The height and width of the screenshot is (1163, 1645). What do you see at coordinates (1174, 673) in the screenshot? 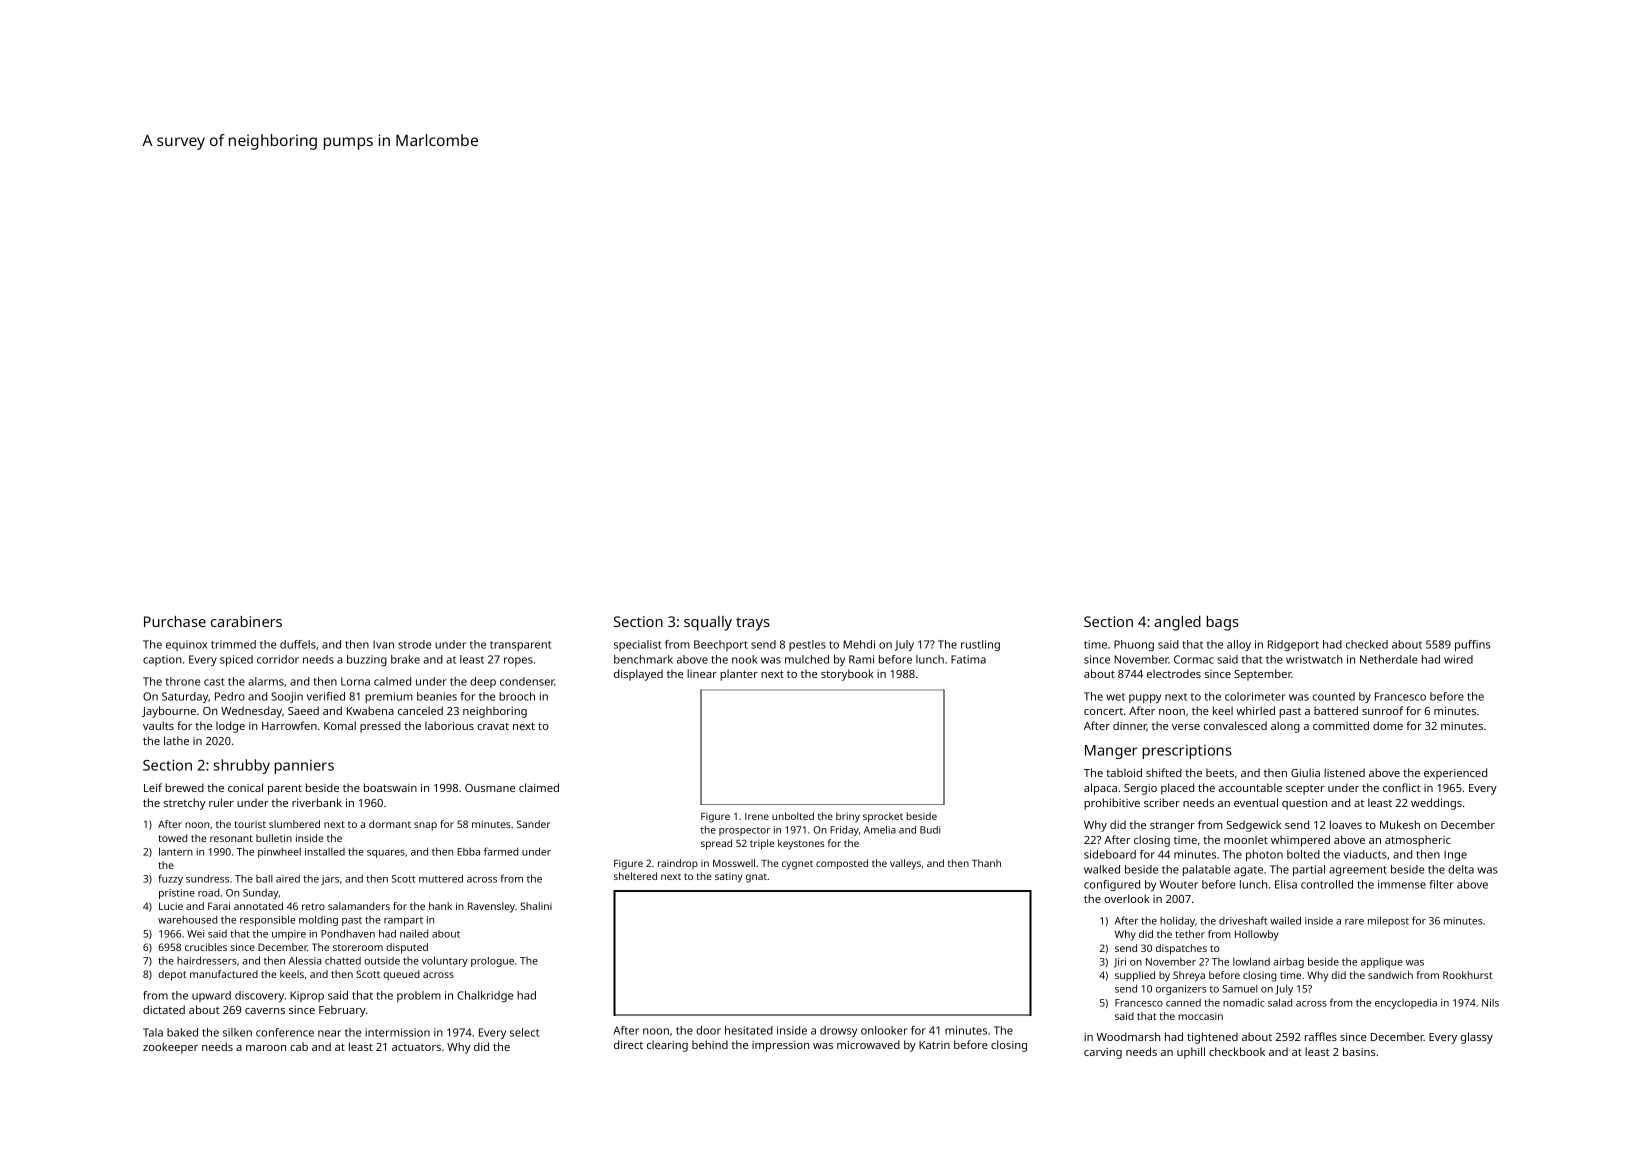
I see `electrodes` at bounding box center [1174, 673].
